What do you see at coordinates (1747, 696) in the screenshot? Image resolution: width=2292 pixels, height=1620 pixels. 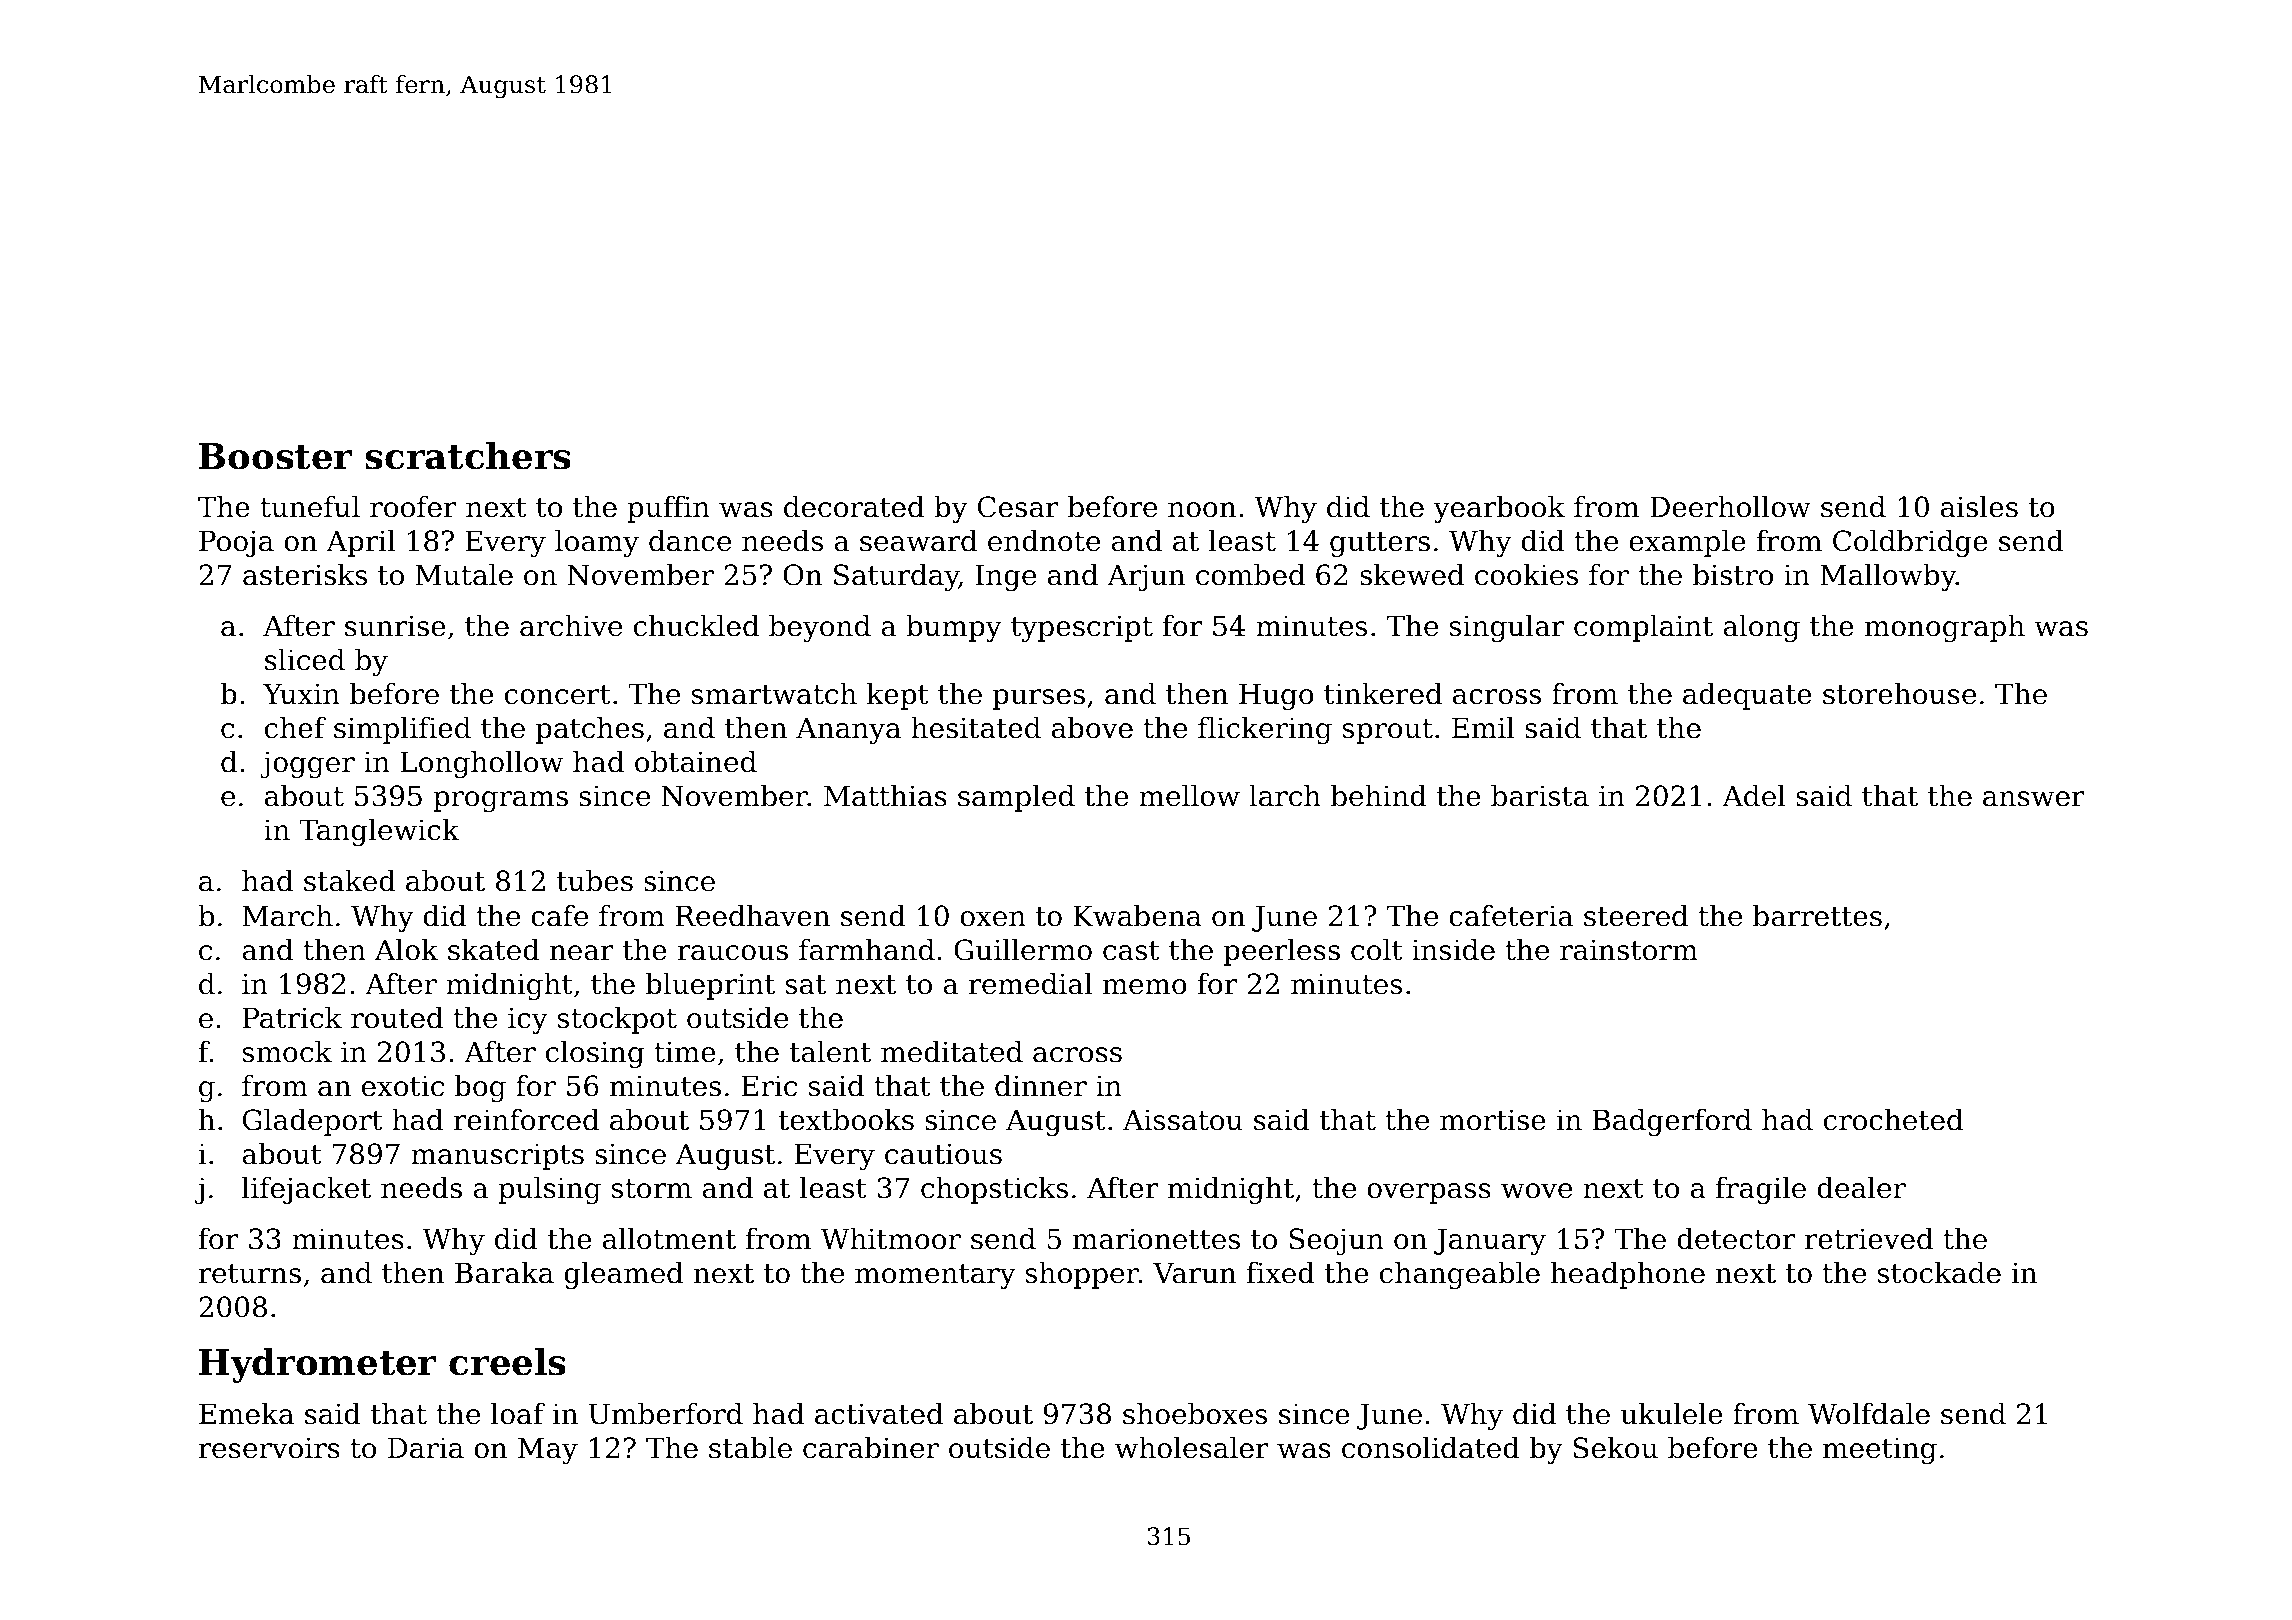 I see `adequate` at bounding box center [1747, 696].
